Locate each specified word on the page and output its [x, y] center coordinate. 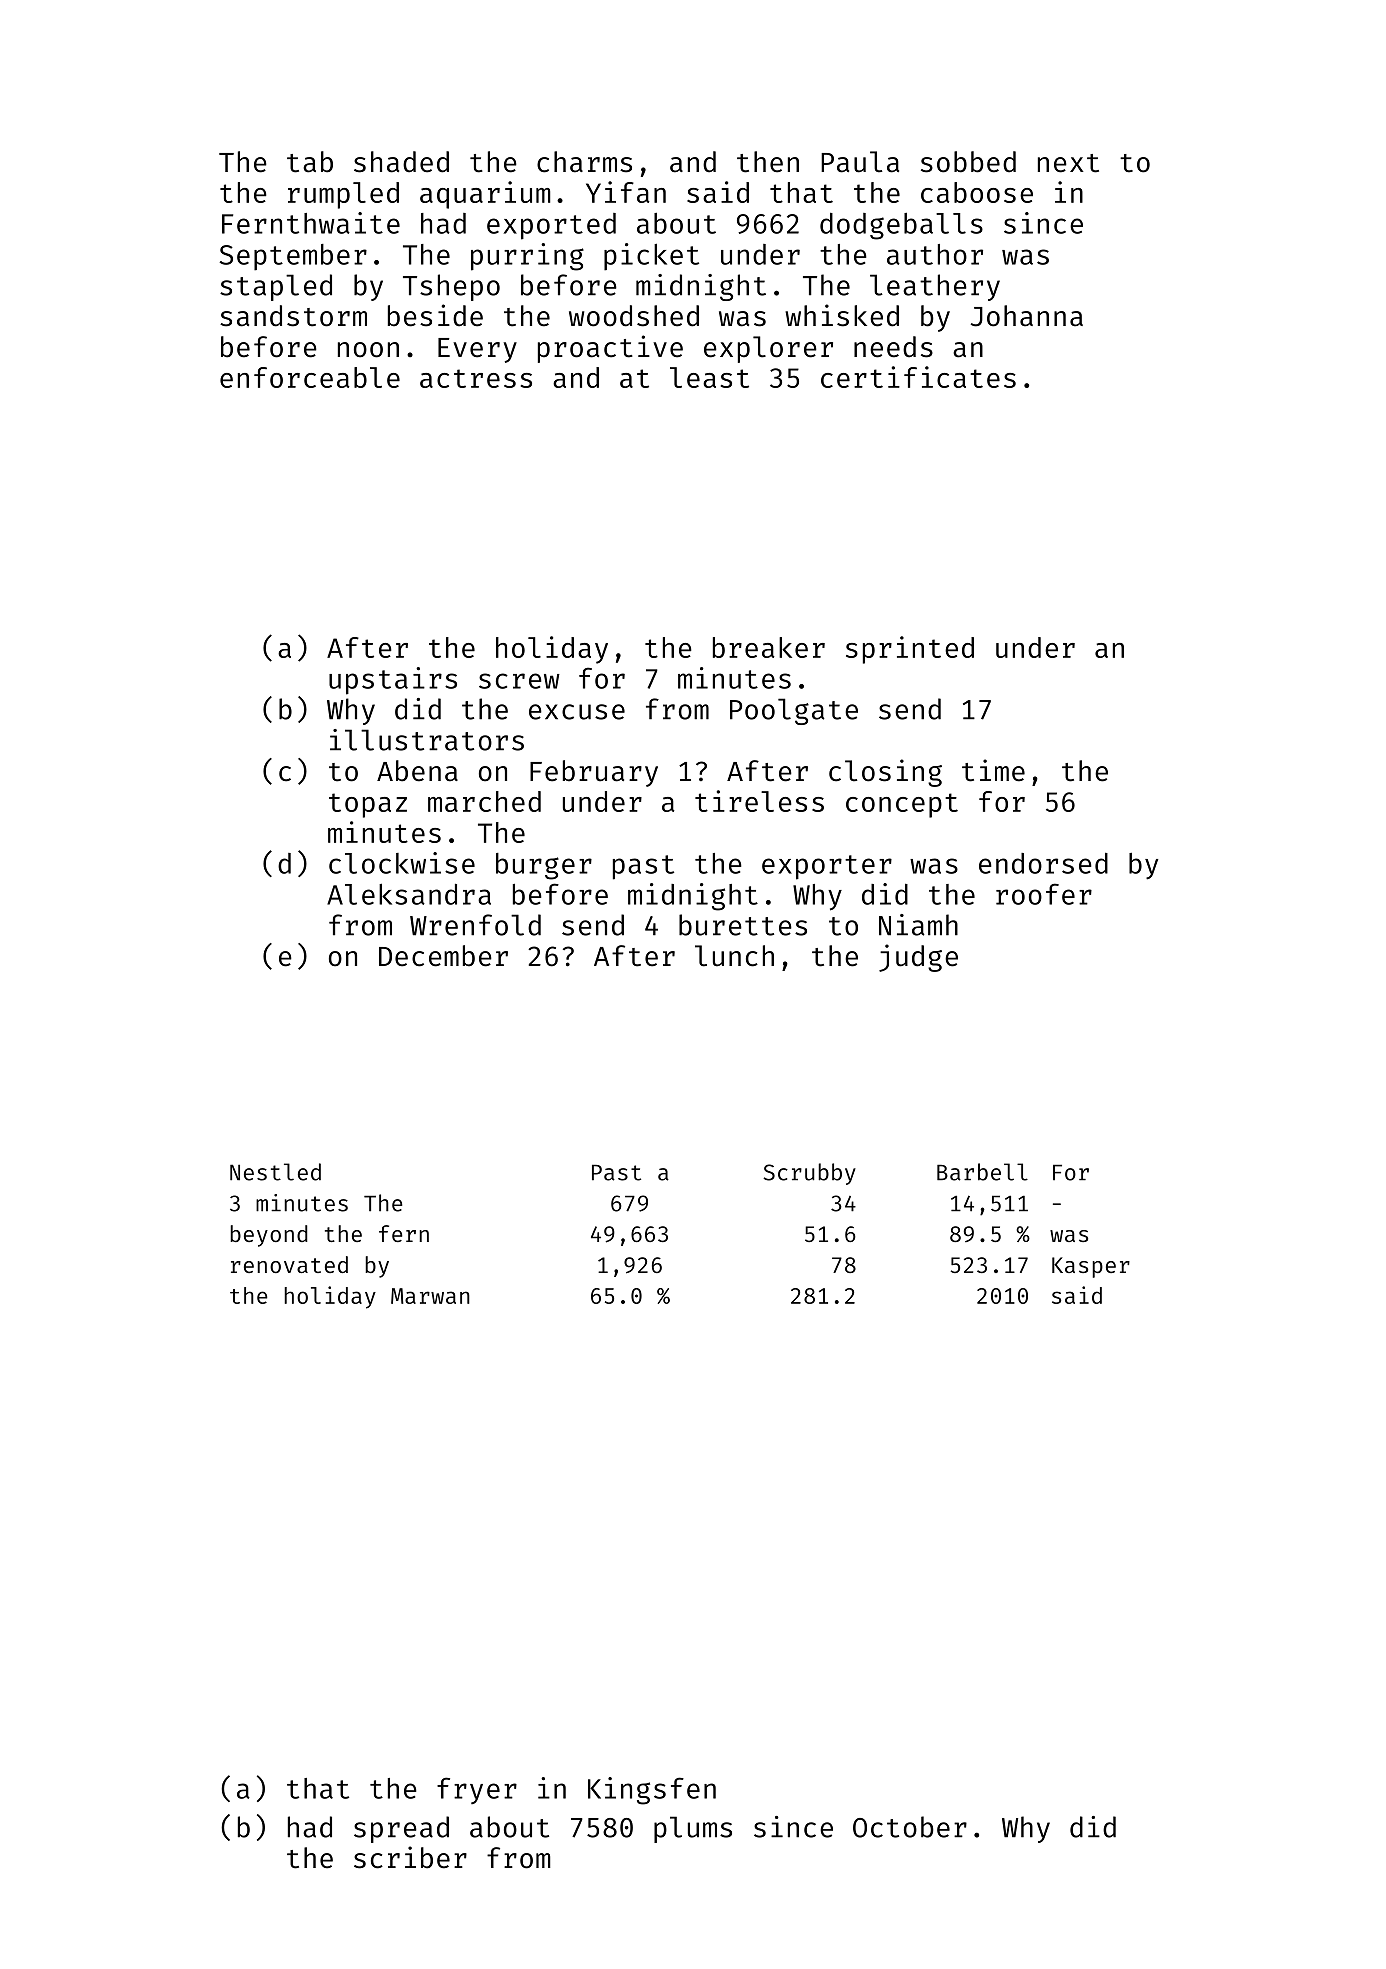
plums [693, 1829]
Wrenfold [475, 925]
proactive [610, 349]
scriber [410, 1857]
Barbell [982, 1172]
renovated [289, 1264]
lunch [734, 956]
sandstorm [293, 316]
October [910, 1827]
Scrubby [809, 1174]
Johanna [1027, 316]
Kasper [1091, 1267]
